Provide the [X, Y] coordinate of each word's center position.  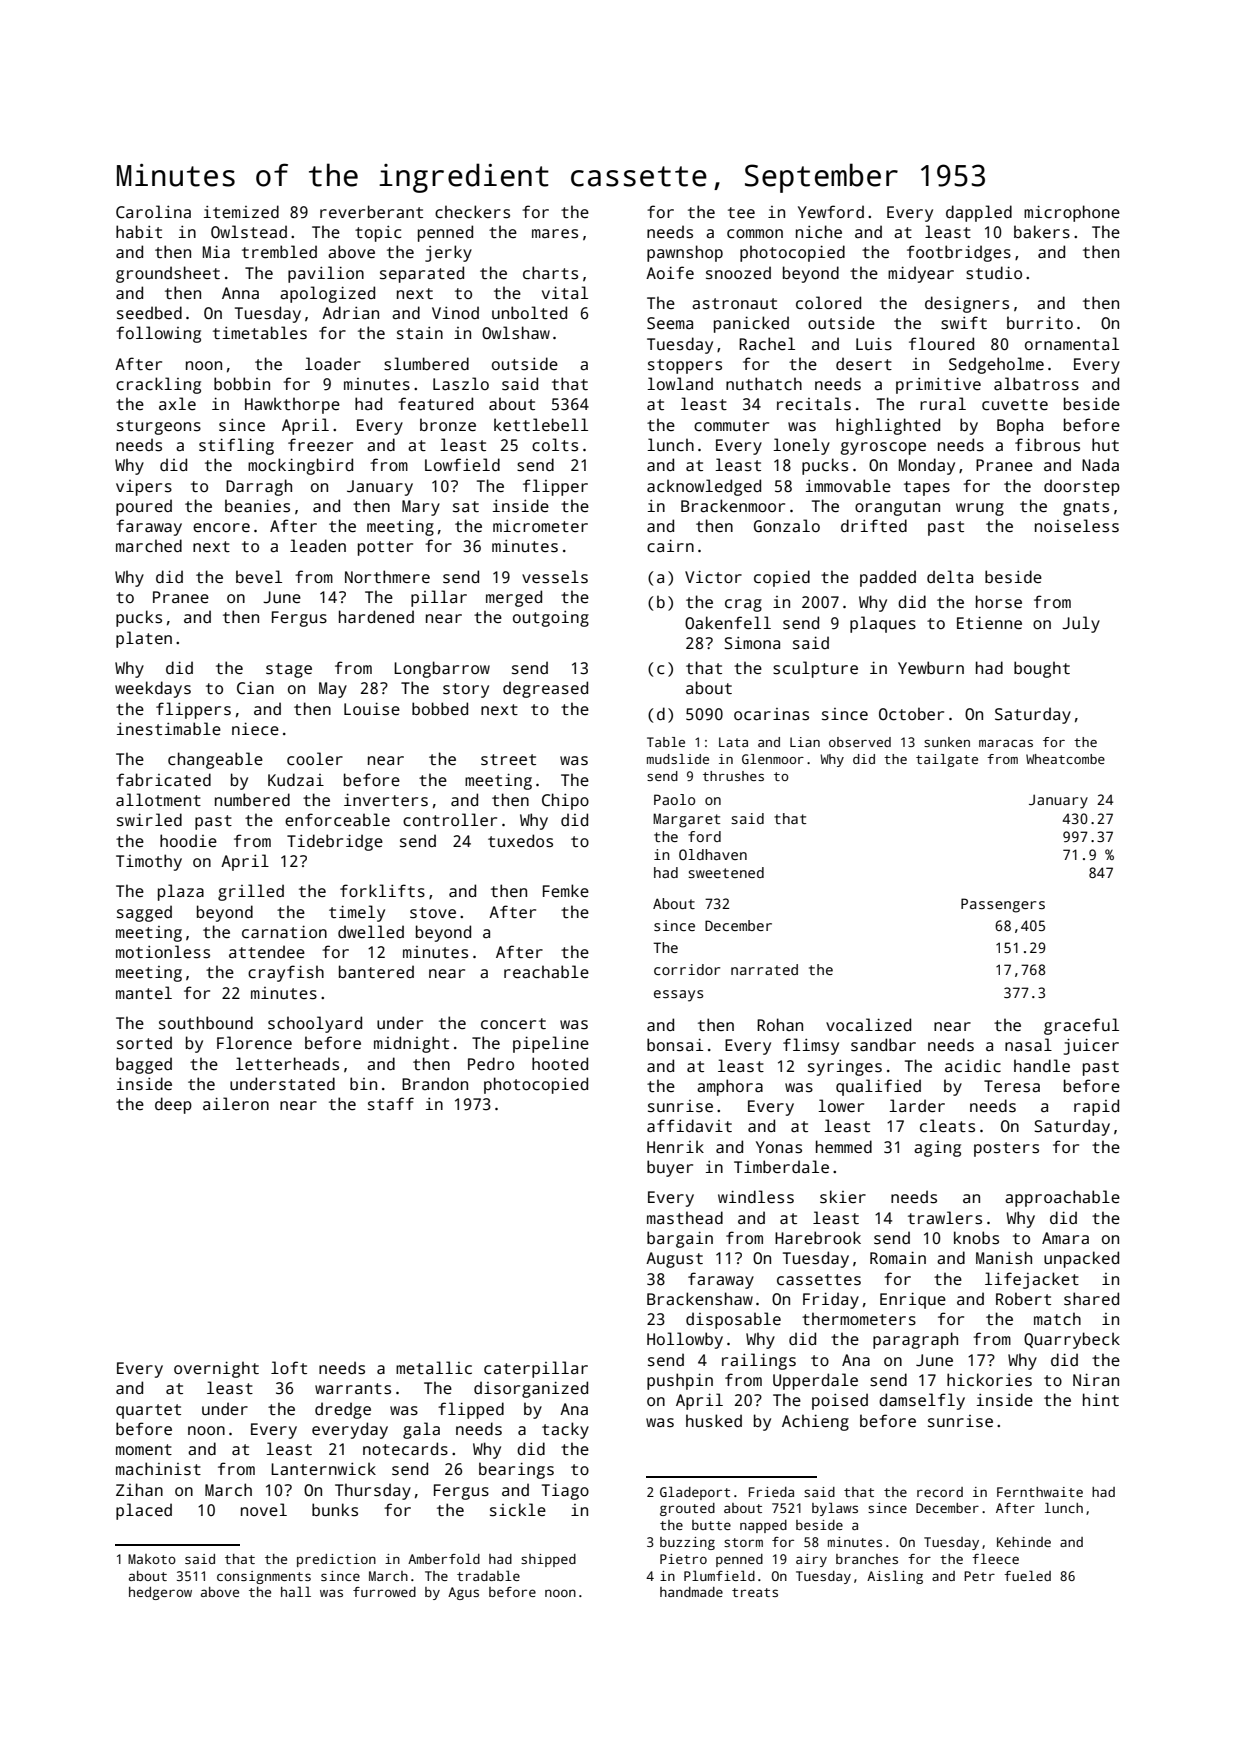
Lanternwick [323, 1469]
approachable [1062, 1198]
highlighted [888, 426]
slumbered [426, 364]
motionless [163, 952]
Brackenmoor [733, 506]
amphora [730, 1087]
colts [555, 445]
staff [391, 1104]
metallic [434, 1368]
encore [221, 528]
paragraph [915, 1340]
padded [888, 578]
